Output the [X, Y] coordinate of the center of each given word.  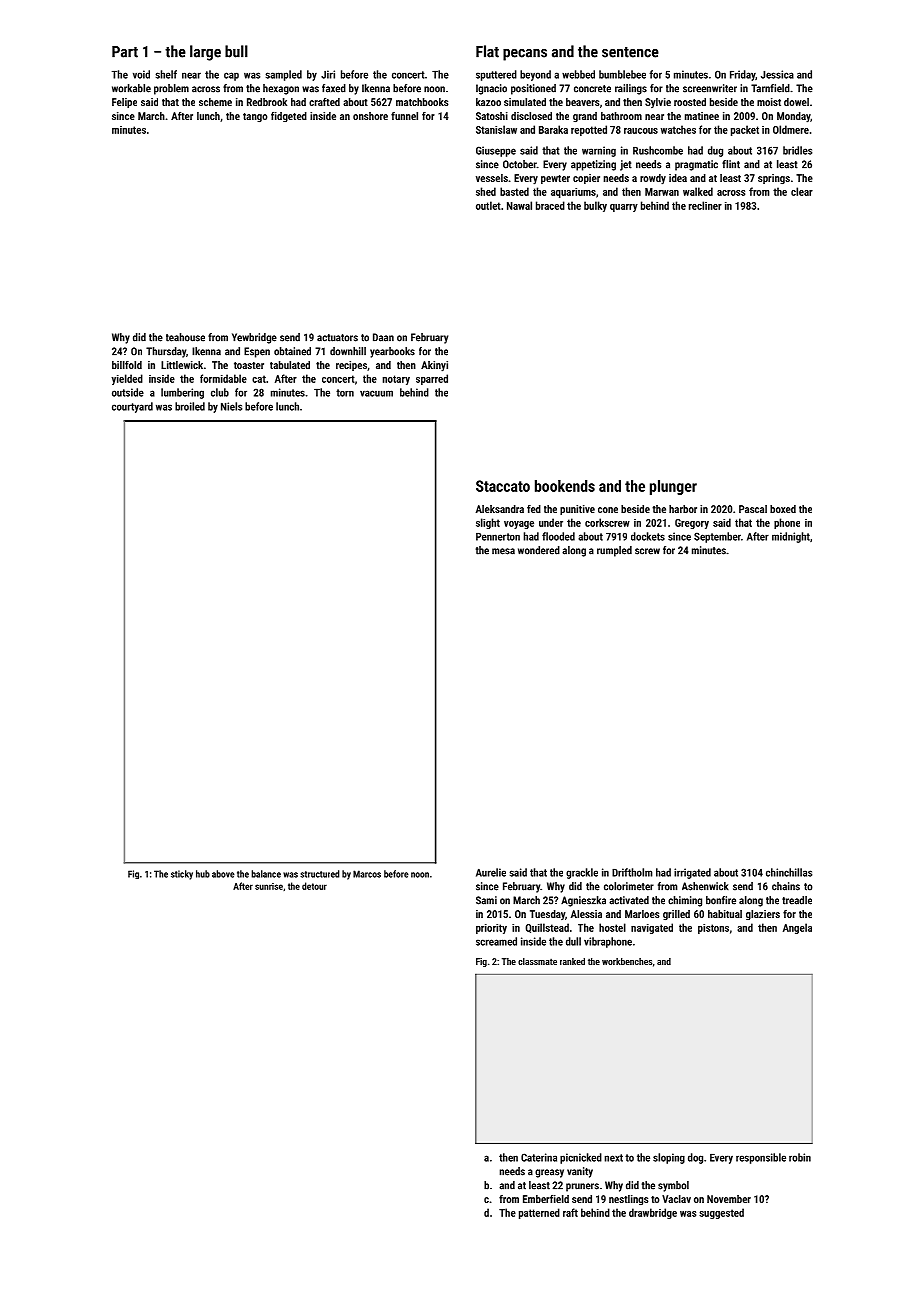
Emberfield [546, 1199]
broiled [190, 406]
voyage [519, 525]
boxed [783, 509]
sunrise [269, 886]
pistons [713, 929]
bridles [797, 150]
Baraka [553, 129]
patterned [539, 1213]
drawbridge [653, 1213]
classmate [537, 961]
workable [131, 88]
